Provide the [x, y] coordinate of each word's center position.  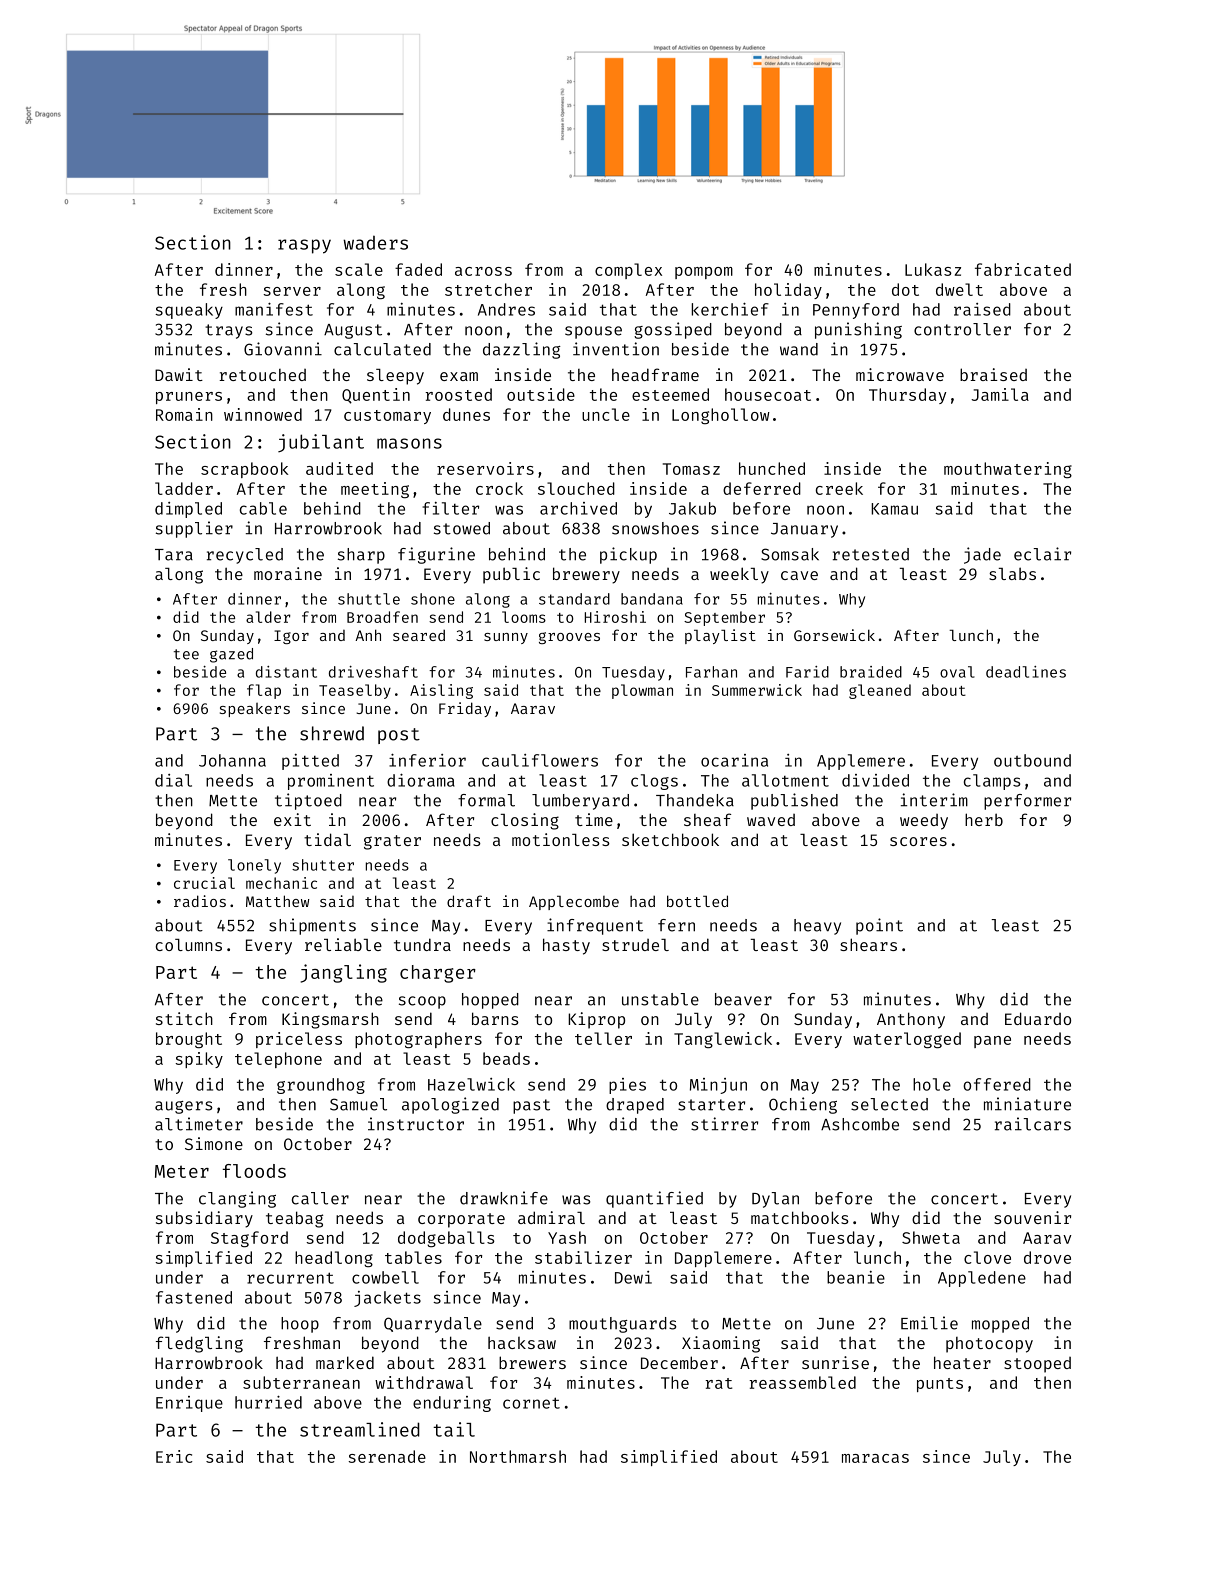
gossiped [673, 330]
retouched [262, 375]
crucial [204, 883]
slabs [1012, 573]
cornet [531, 1403]
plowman [642, 691]
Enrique [189, 1404]
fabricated [1023, 269]
